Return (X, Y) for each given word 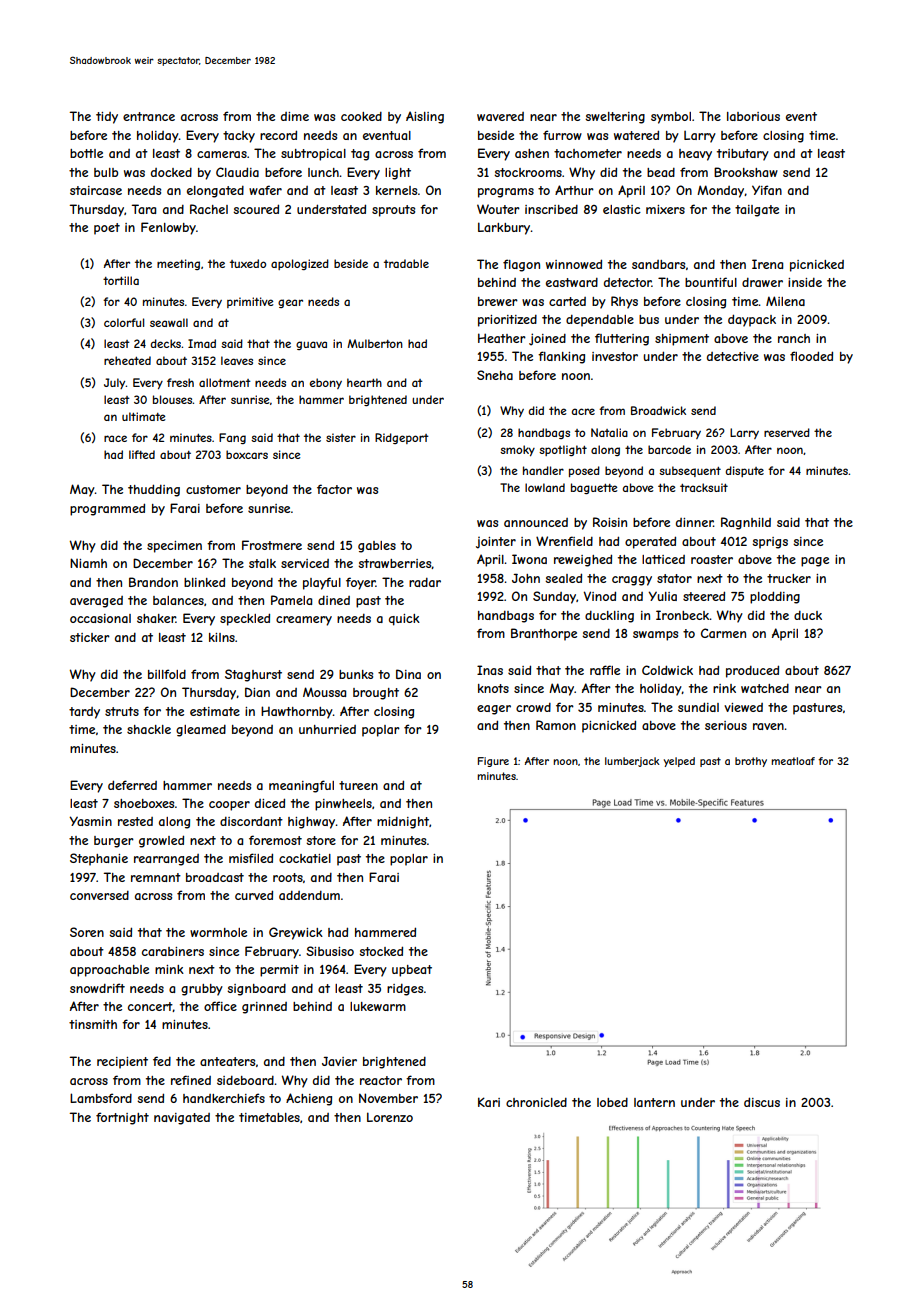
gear (290, 303)
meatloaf (793, 761)
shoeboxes (144, 803)
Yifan (767, 190)
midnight (403, 823)
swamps (655, 636)
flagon (521, 265)
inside (805, 282)
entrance (149, 116)
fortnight (122, 1118)
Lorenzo (390, 1117)
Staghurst (253, 675)
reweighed (583, 560)
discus (762, 1102)
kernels (396, 190)
